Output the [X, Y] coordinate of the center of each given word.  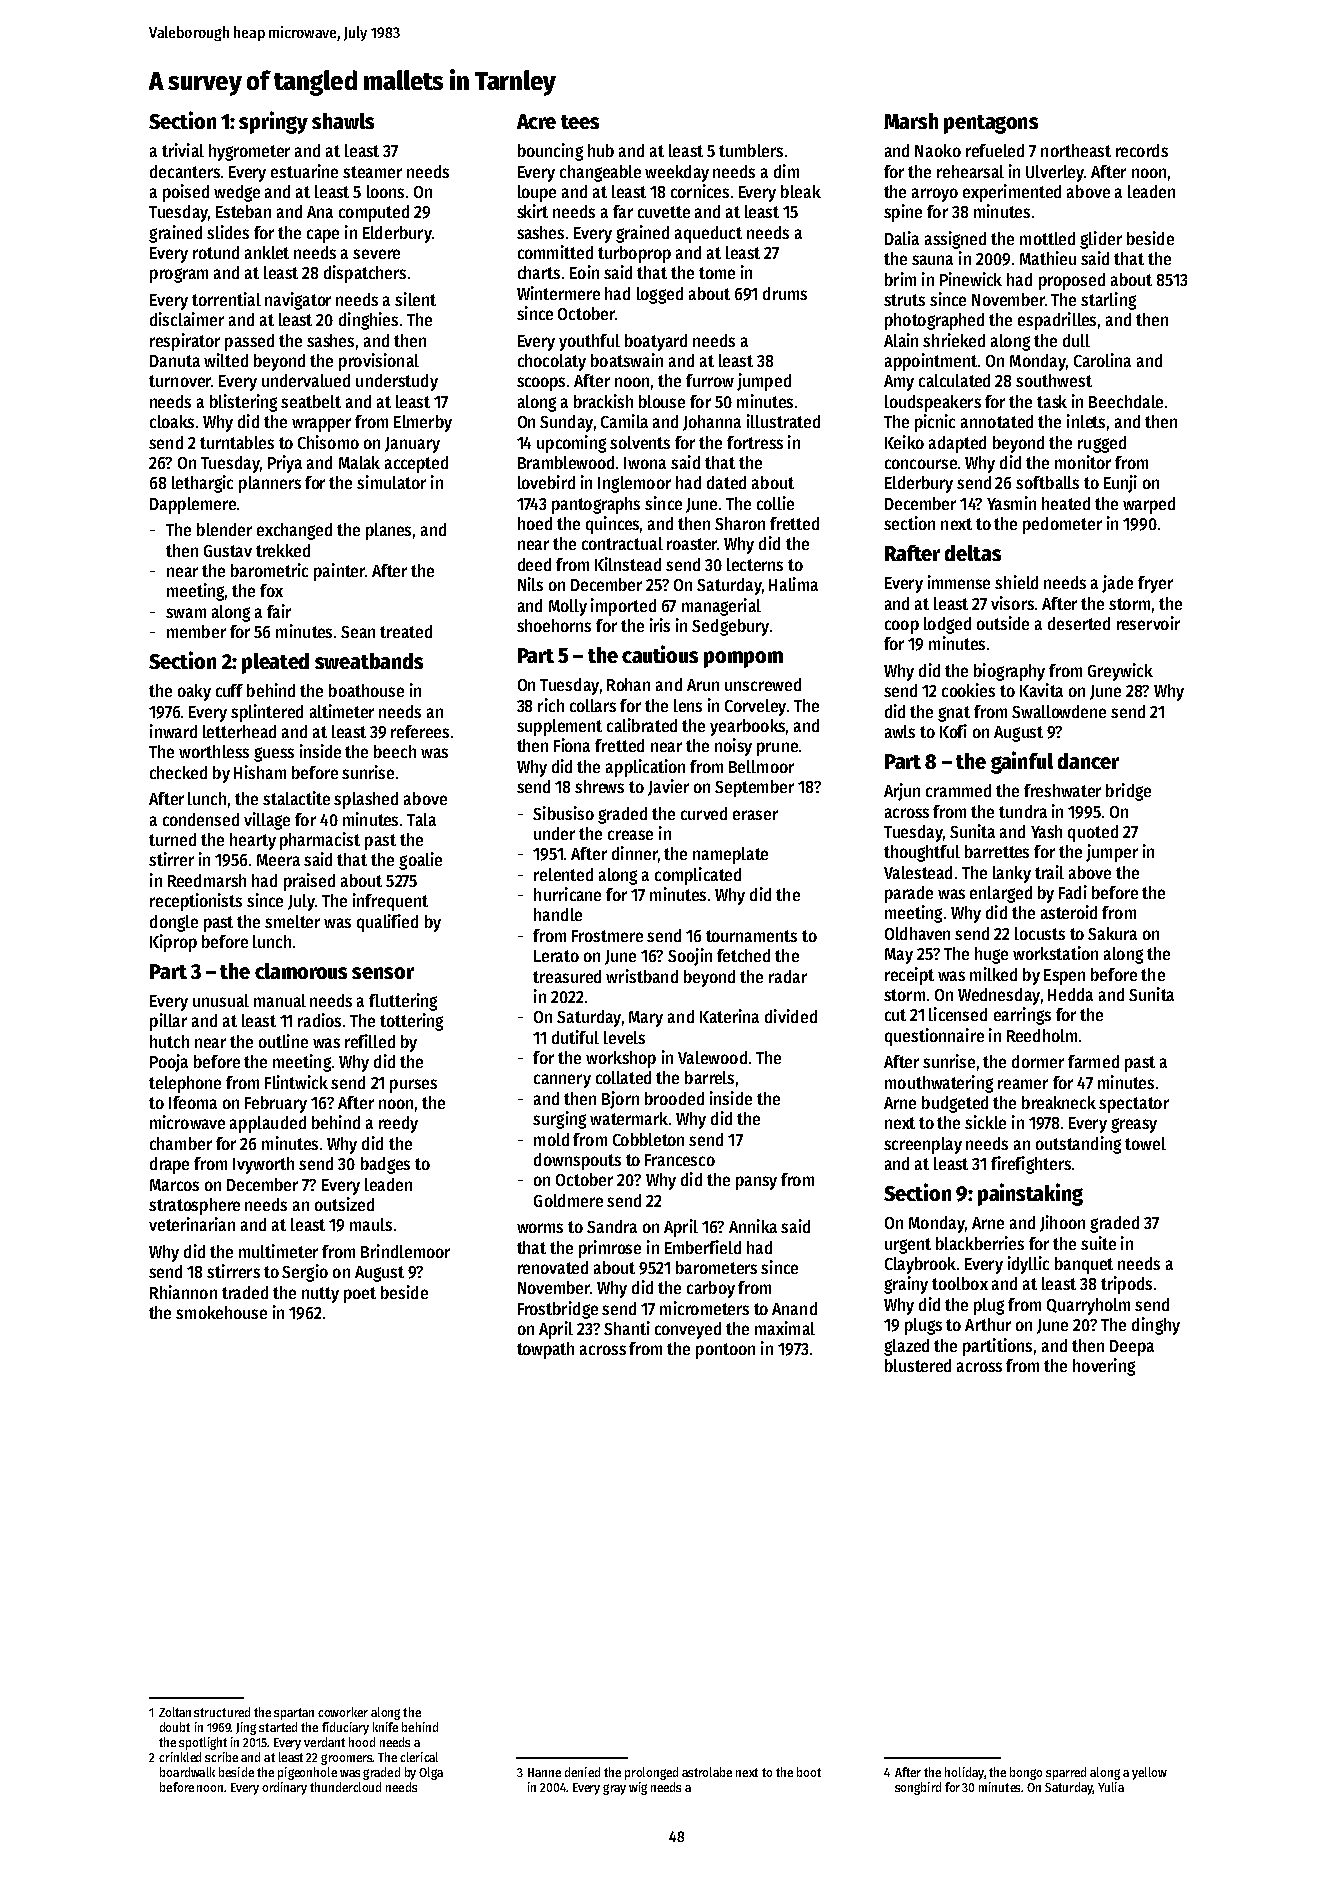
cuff [229, 690]
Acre [536, 121]
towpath [545, 1350]
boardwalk [187, 1772]
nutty [320, 1295]
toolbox [960, 1283]
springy [273, 122]
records [1142, 150]
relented [563, 874]
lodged [947, 625]
